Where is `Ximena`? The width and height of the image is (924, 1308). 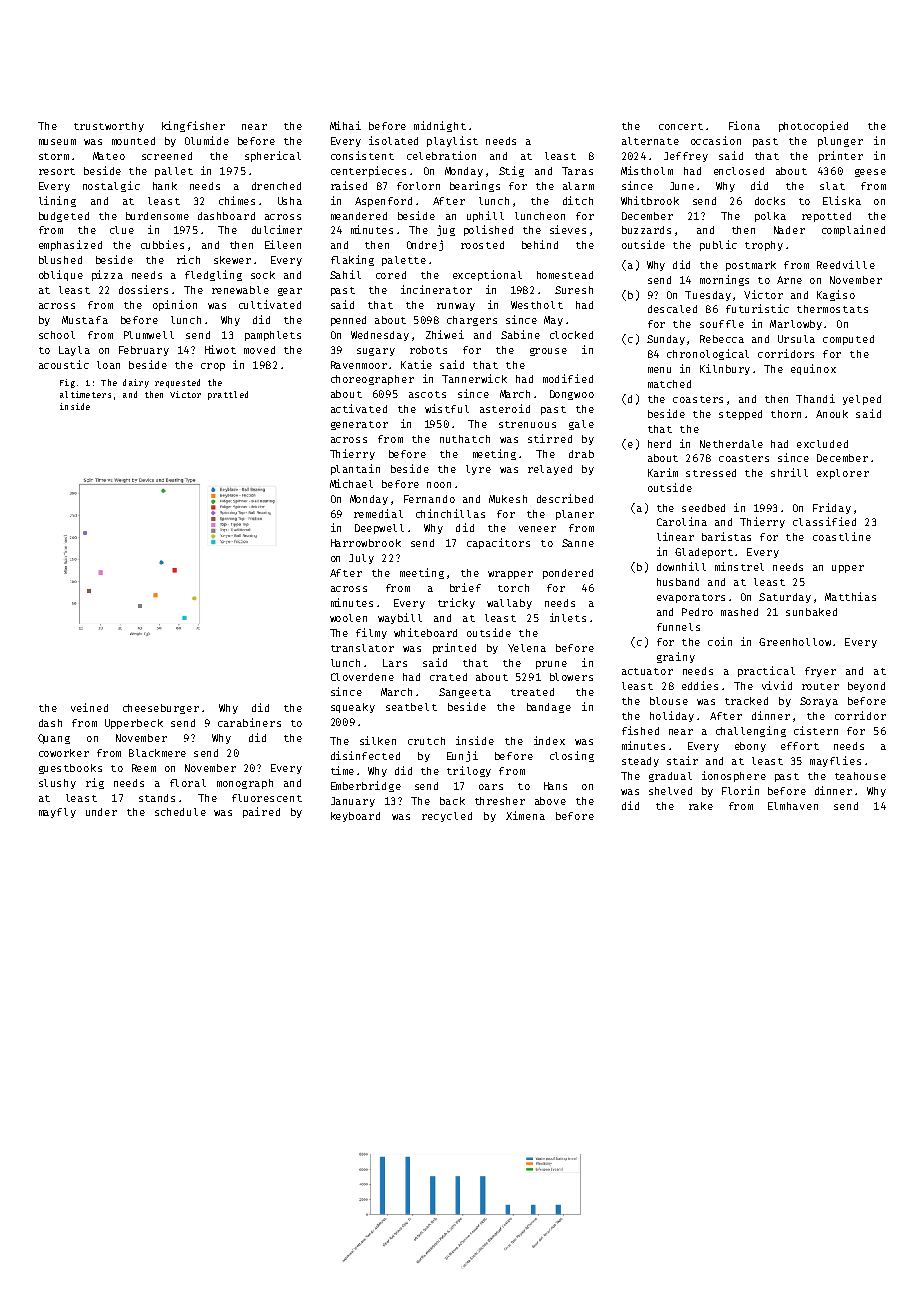
Ximena is located at coordinates (525, 815).
